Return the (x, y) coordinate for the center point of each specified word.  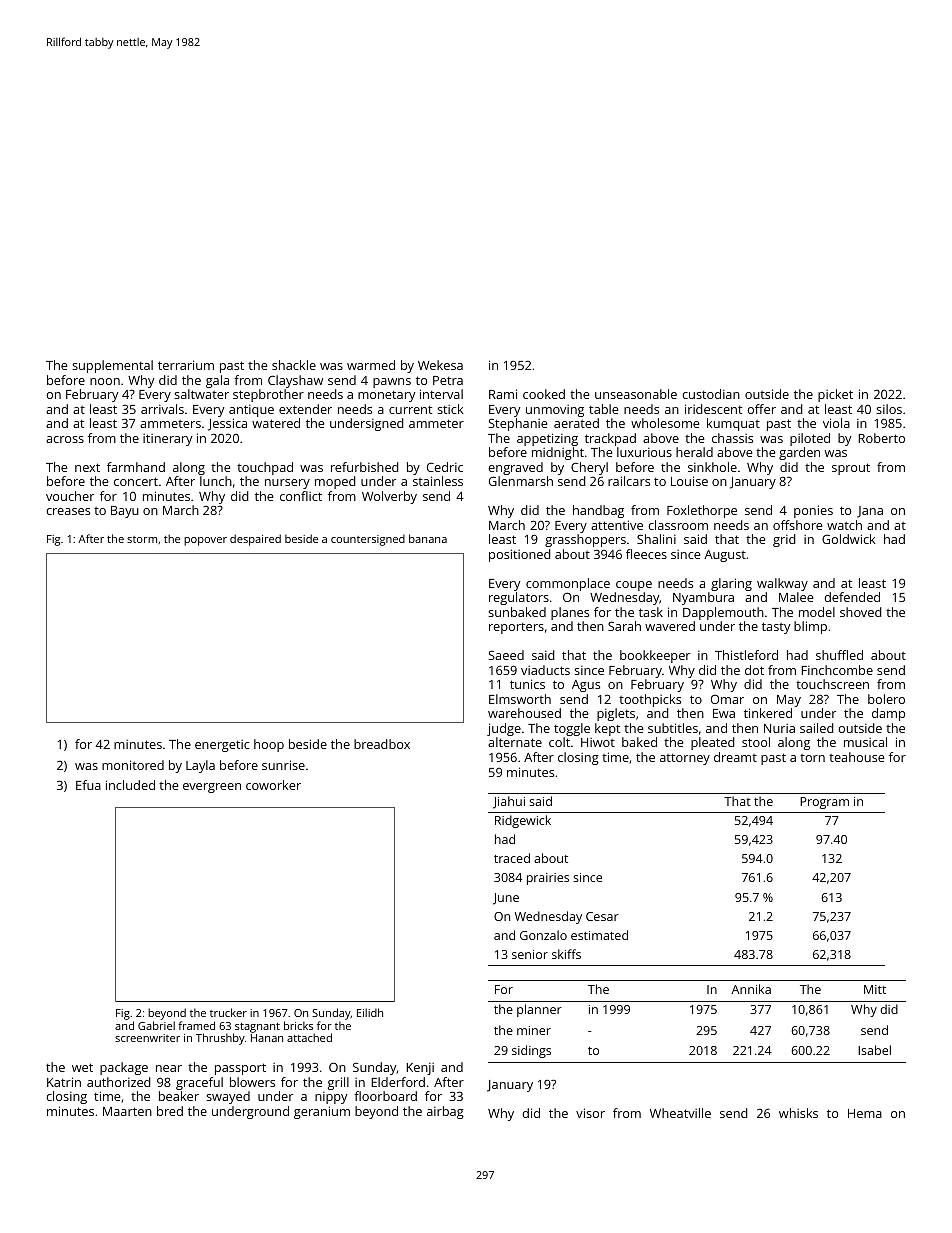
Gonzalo (543, 935)
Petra (448, 380)
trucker (228, 1012)
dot (754, 670)
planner (539, 1010)
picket (835, 395)
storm (142, 539)
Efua (88, 785)
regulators (519, 598)
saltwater (201, 394)
